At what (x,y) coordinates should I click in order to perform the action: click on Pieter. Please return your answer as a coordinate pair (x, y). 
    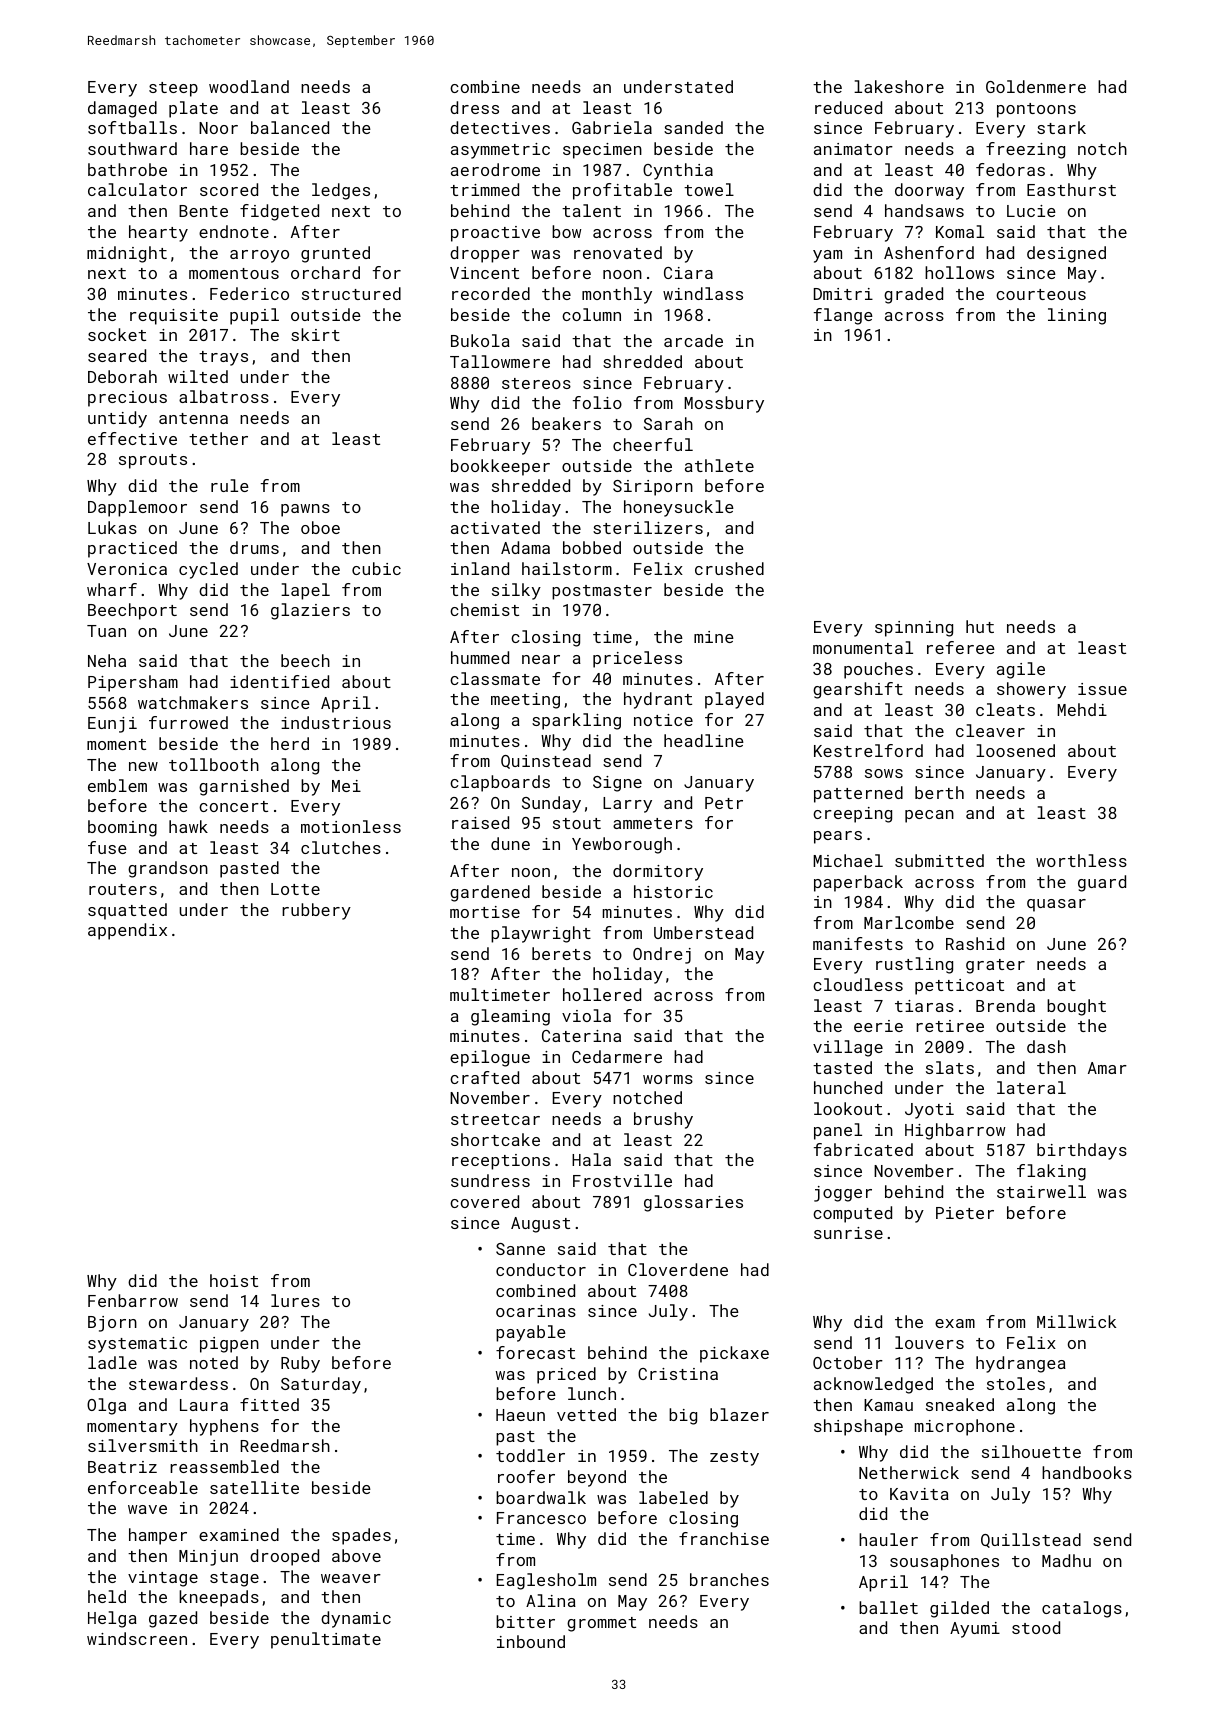
    Looking at the image, I should click on (965, 1213).
